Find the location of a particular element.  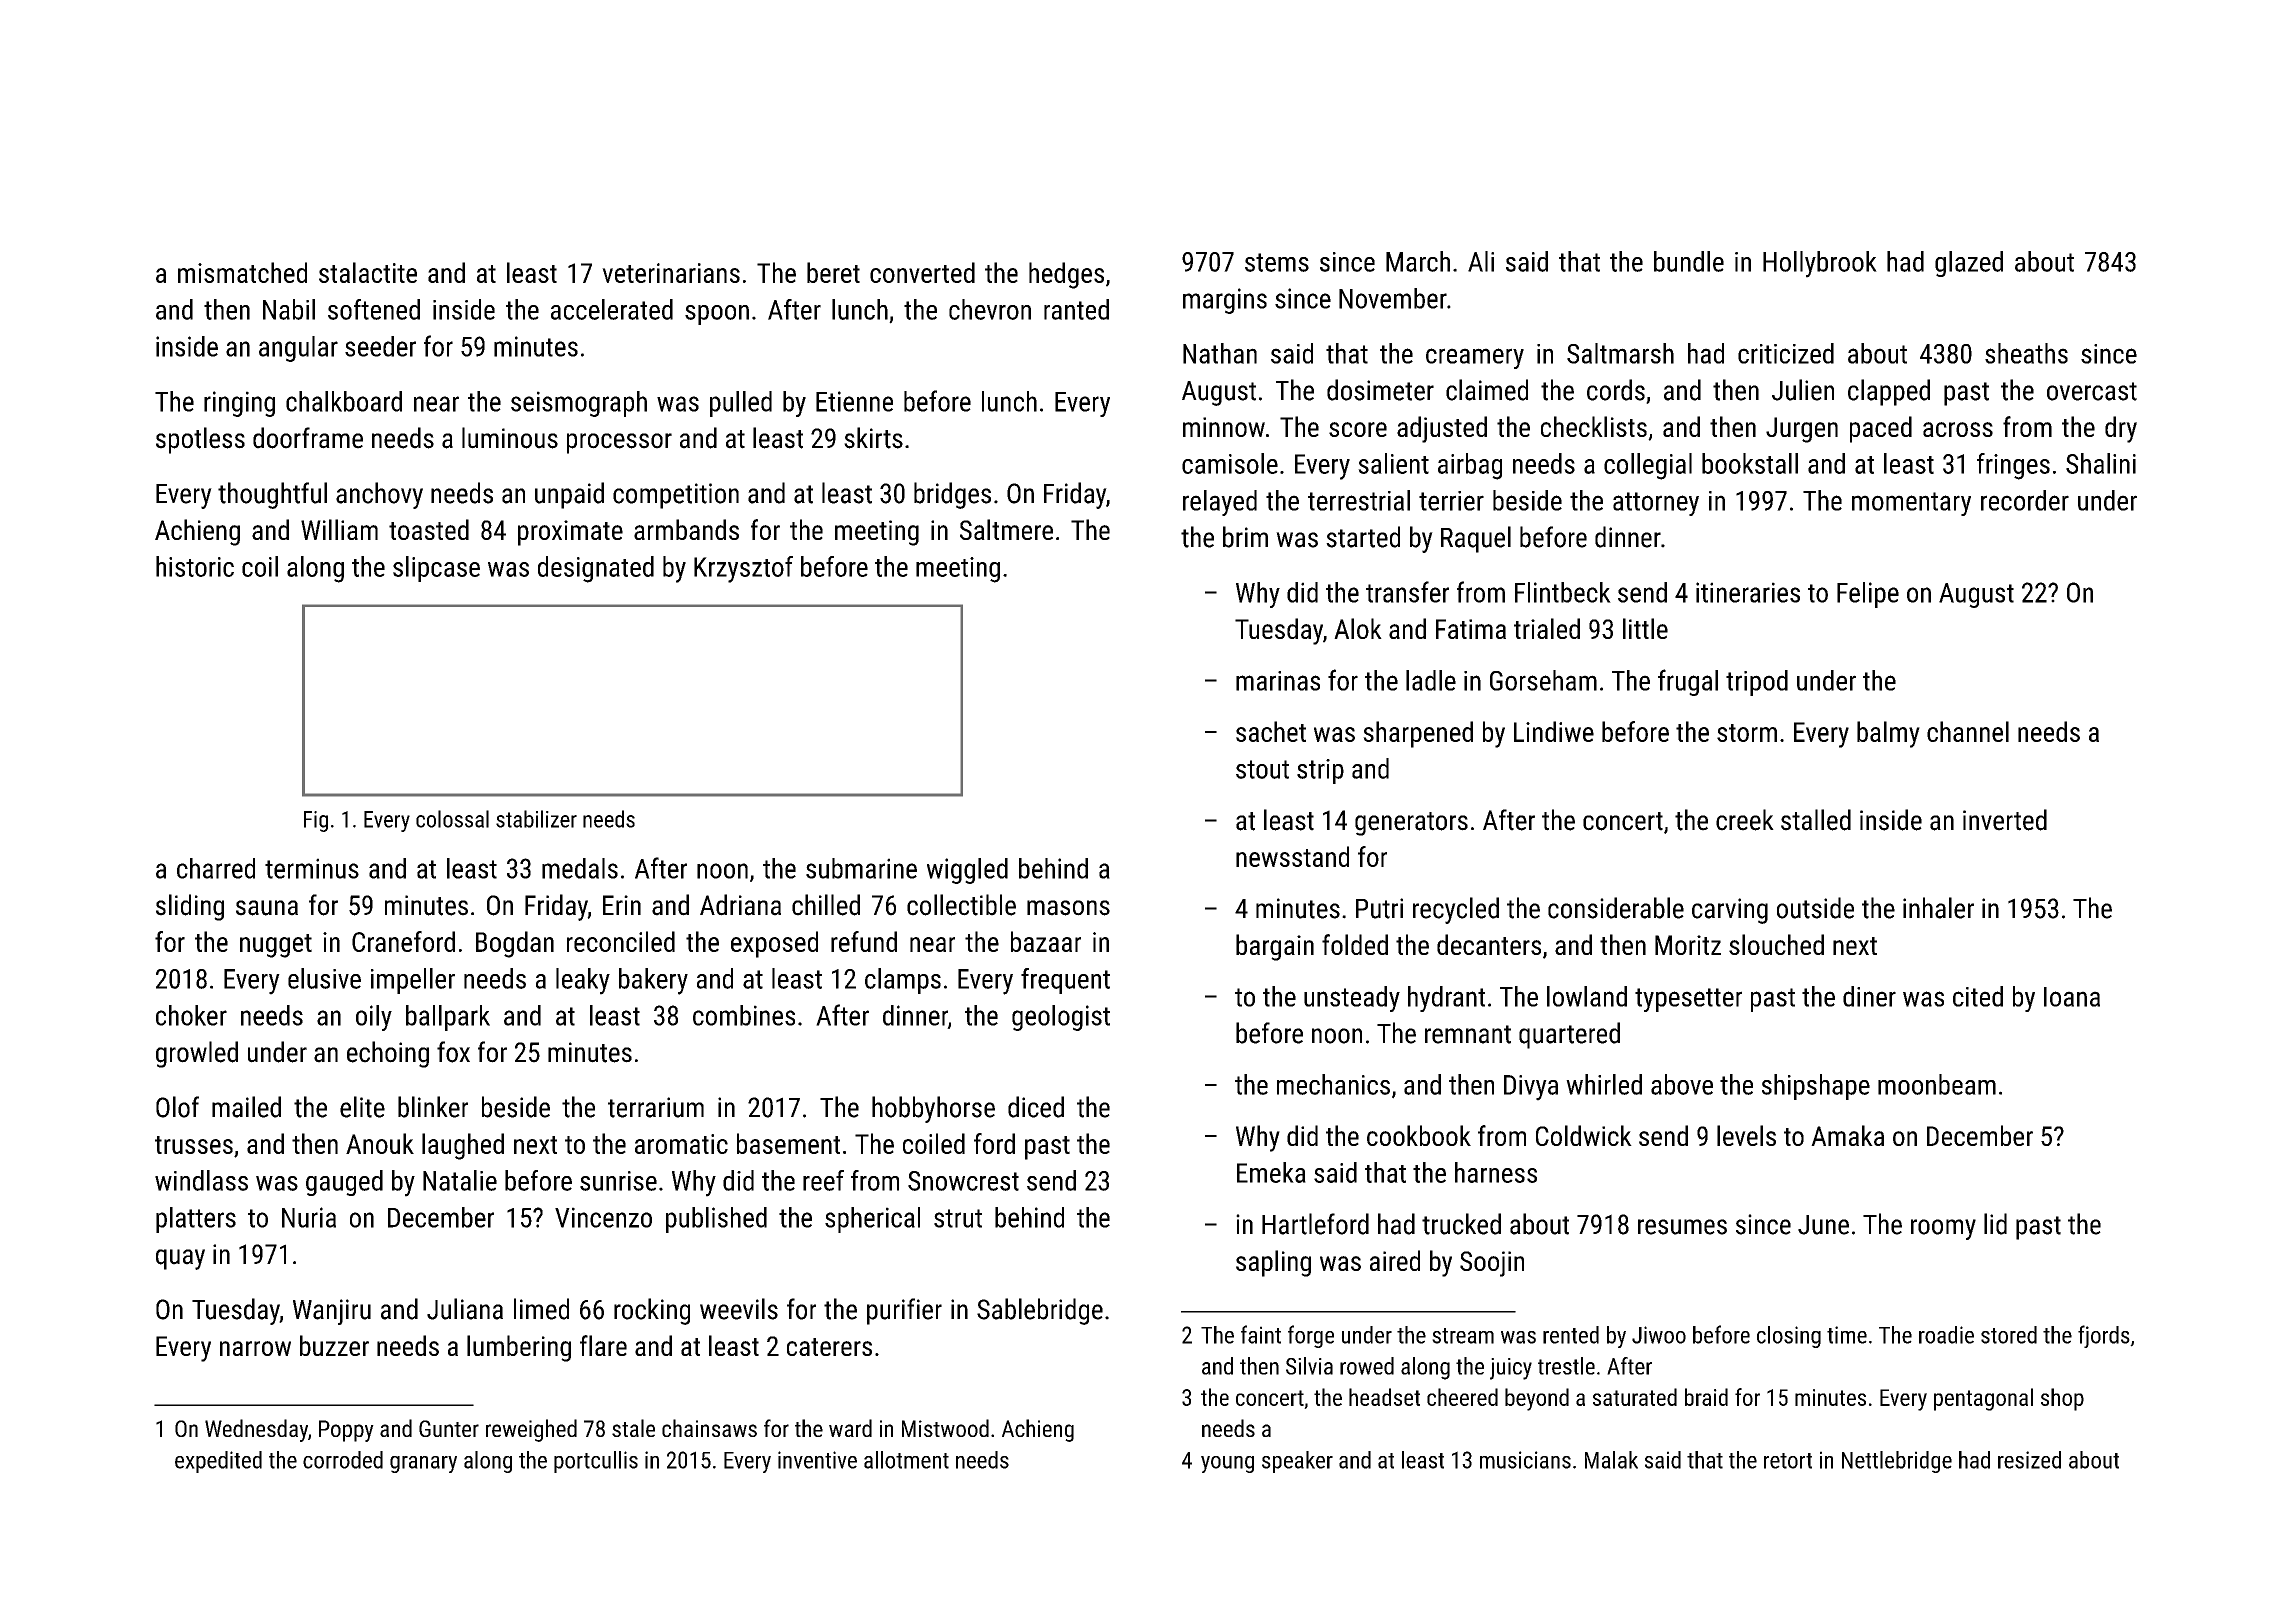

historic is located at coordinates (195, 566).
